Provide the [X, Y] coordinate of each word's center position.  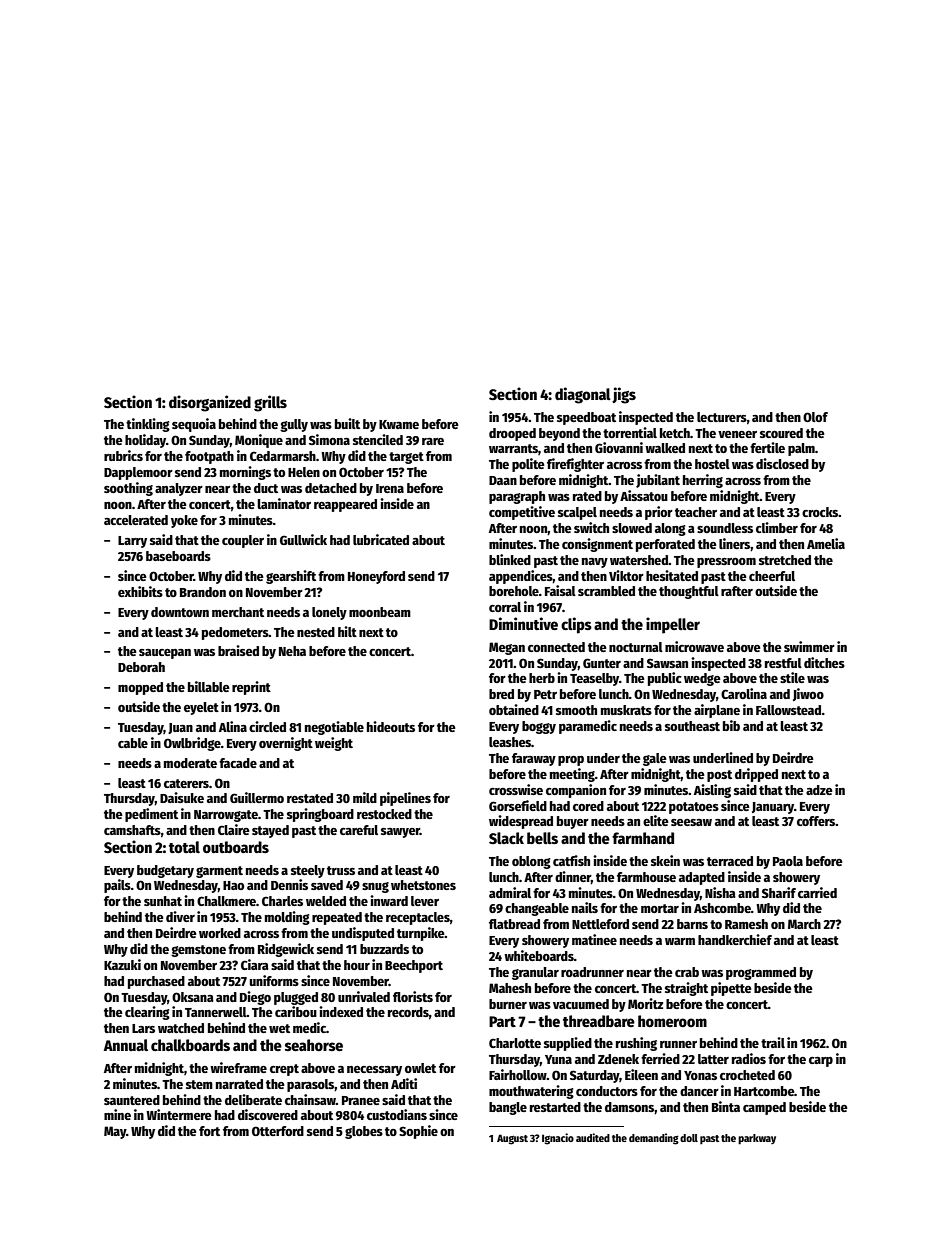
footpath [209, 457]
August [512, 1139]
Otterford [278, 1131]
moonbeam [380, 612]
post [719, 776]
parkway [757, 1139]
